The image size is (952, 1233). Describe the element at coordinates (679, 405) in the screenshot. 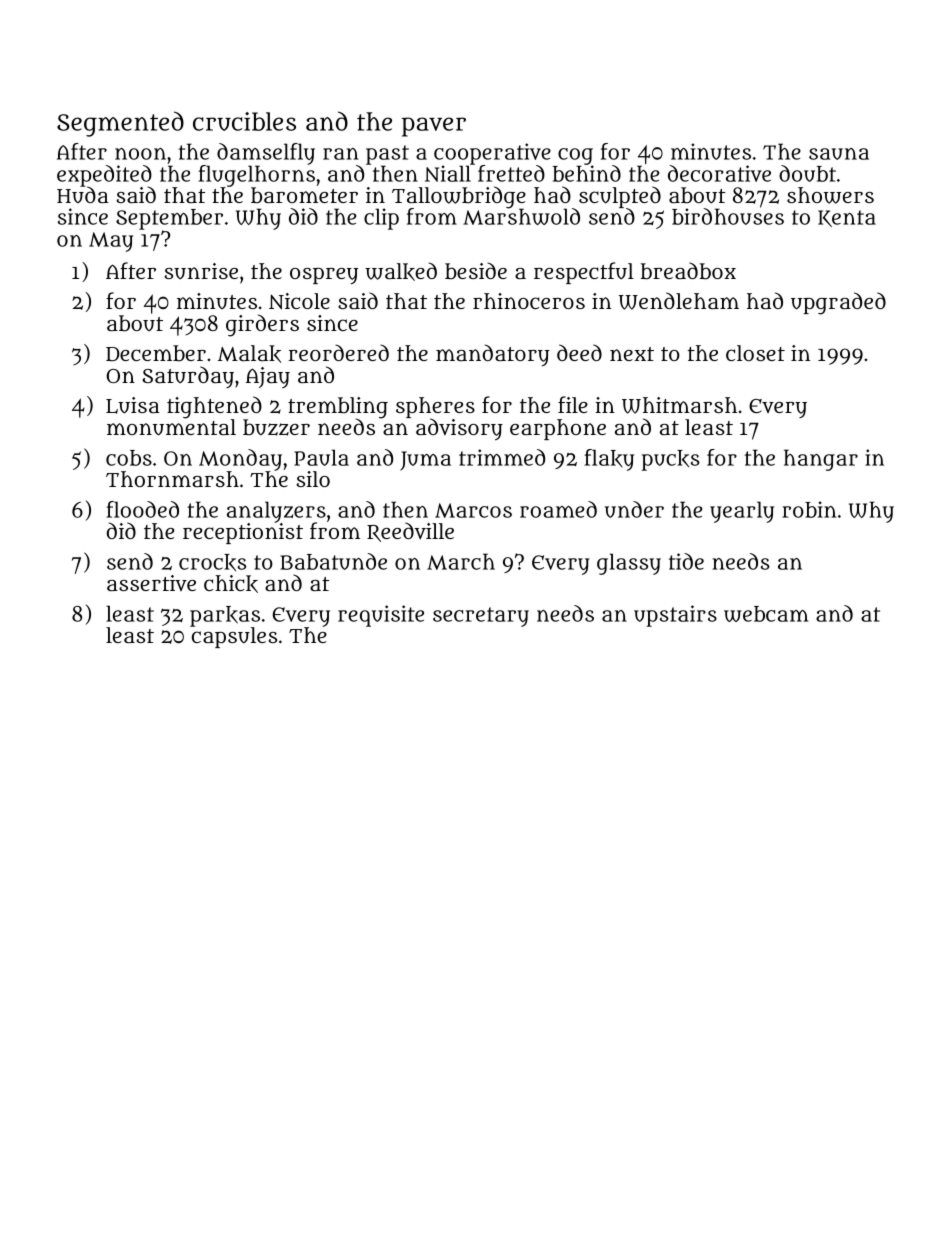

I see `Whitmarsh` at that location.
